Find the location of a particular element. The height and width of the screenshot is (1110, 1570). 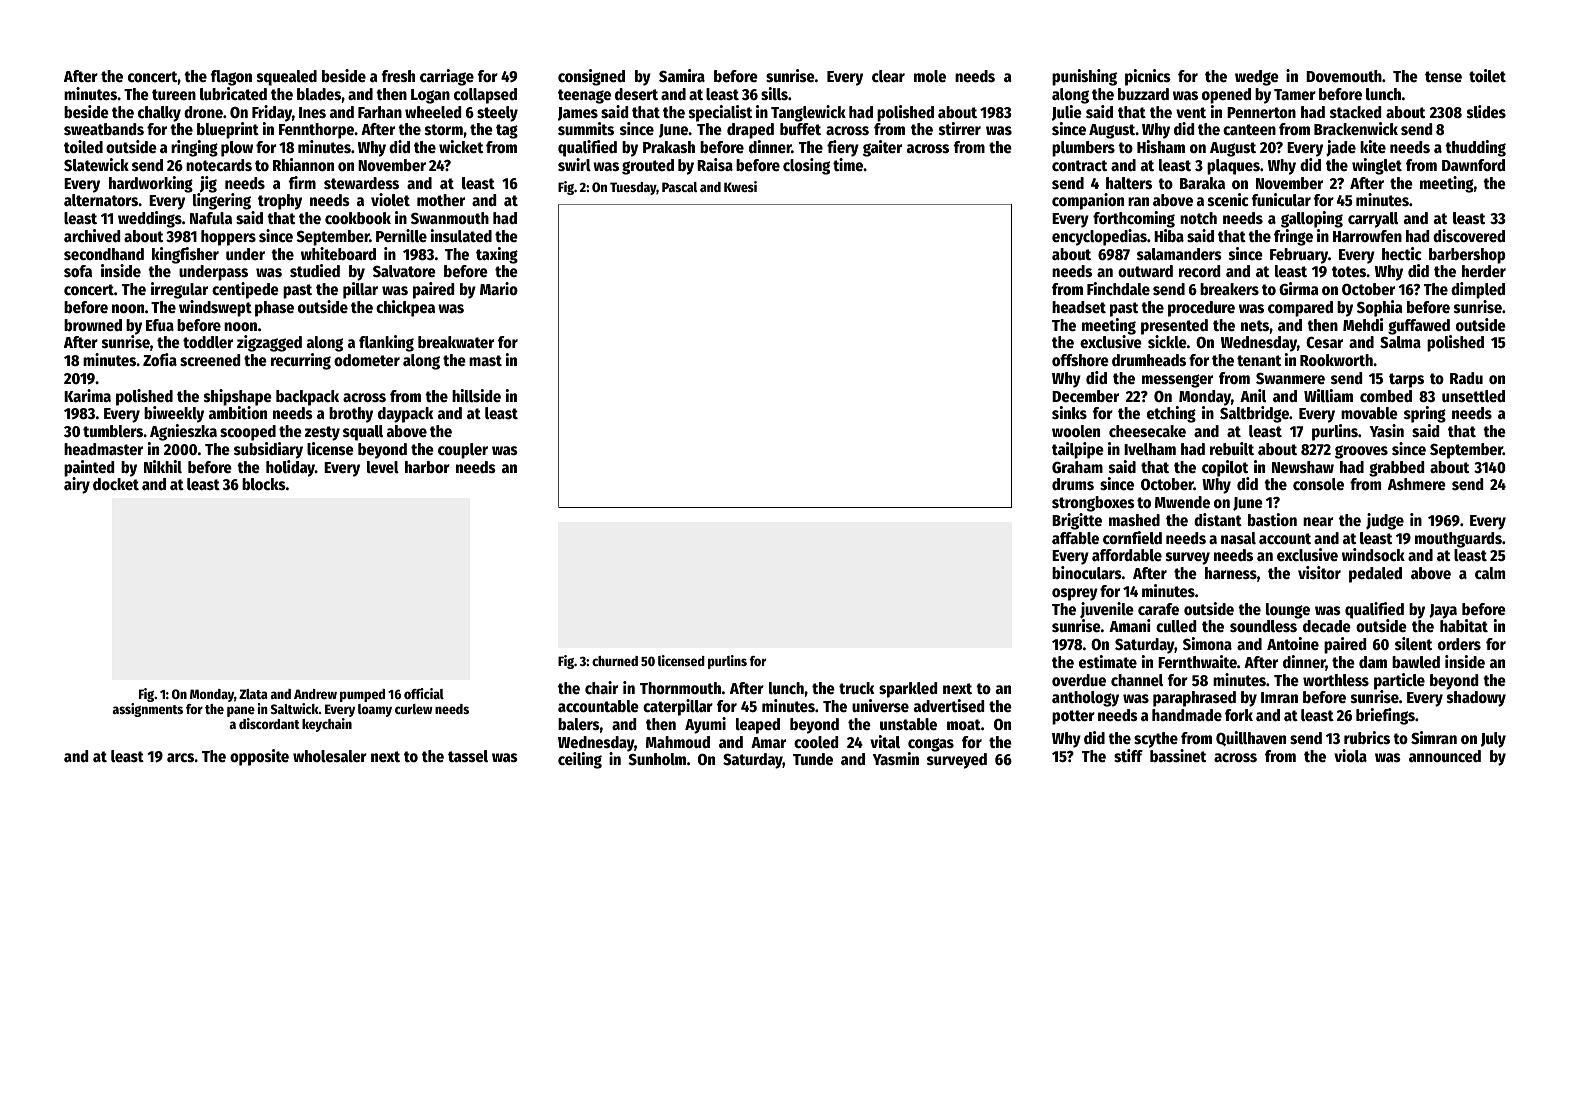

Zlata is located at coordinates (253, 694).
